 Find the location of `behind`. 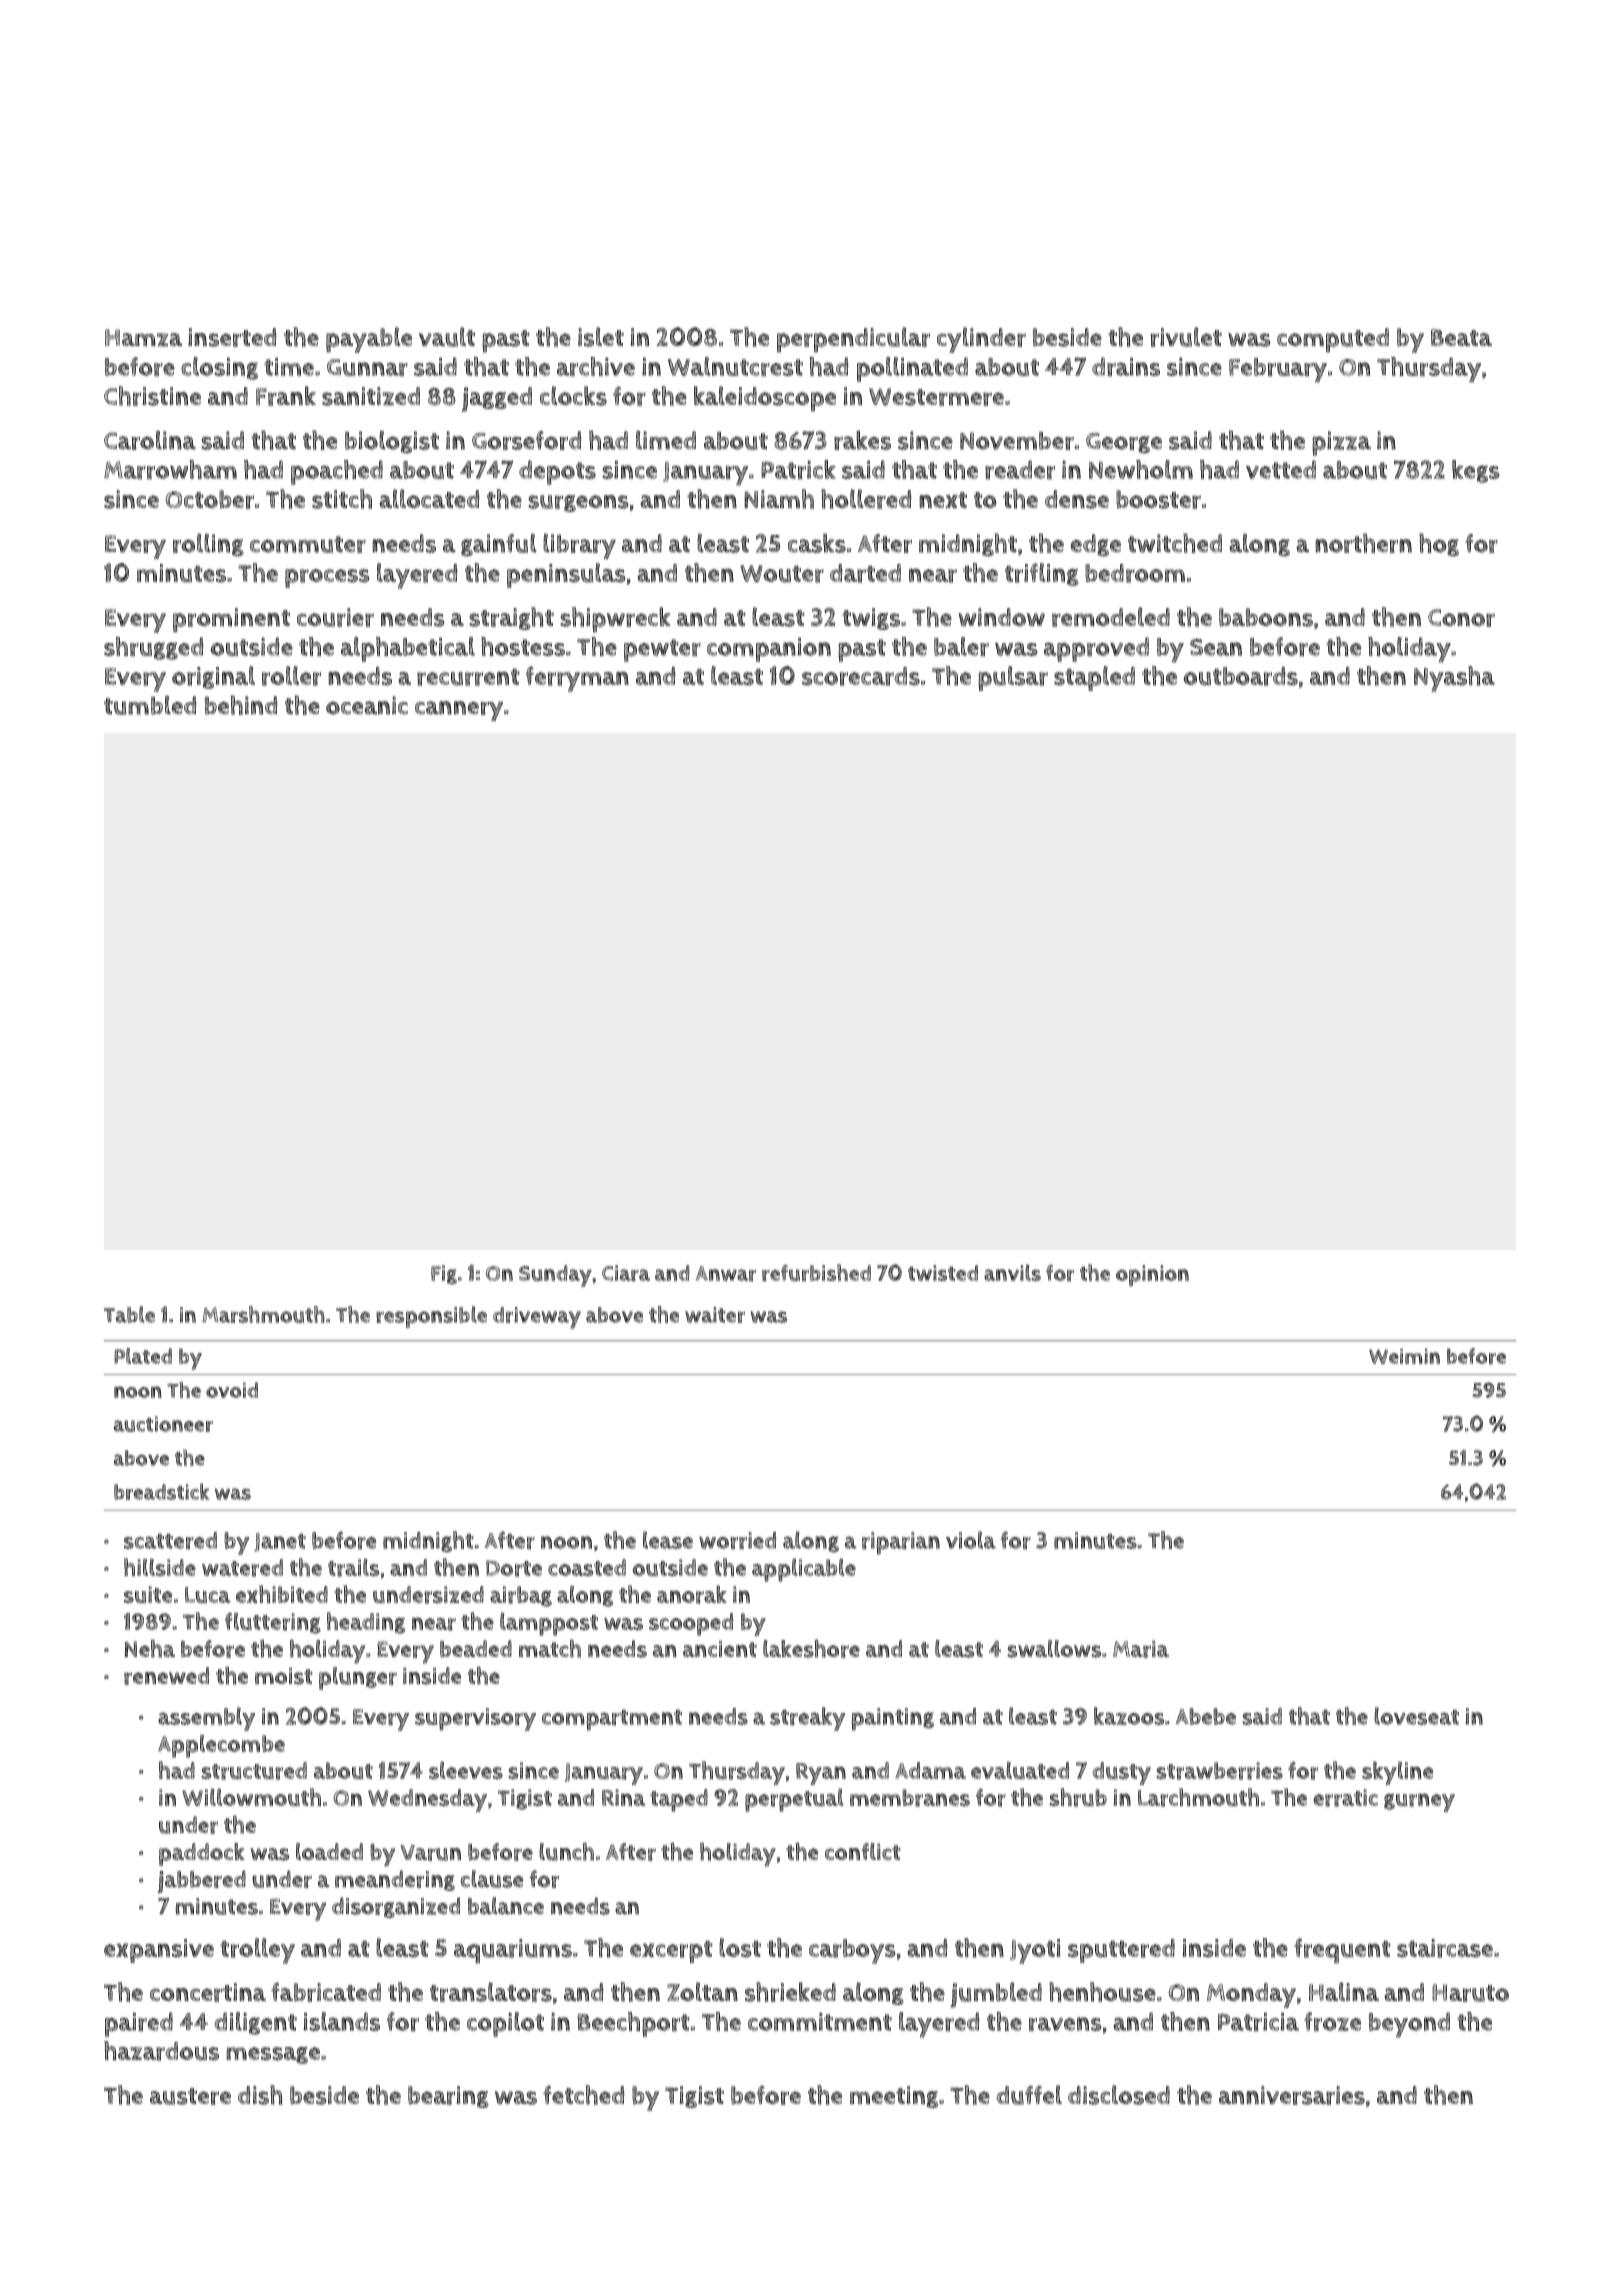

behind is located at coordinates (241, 705).
